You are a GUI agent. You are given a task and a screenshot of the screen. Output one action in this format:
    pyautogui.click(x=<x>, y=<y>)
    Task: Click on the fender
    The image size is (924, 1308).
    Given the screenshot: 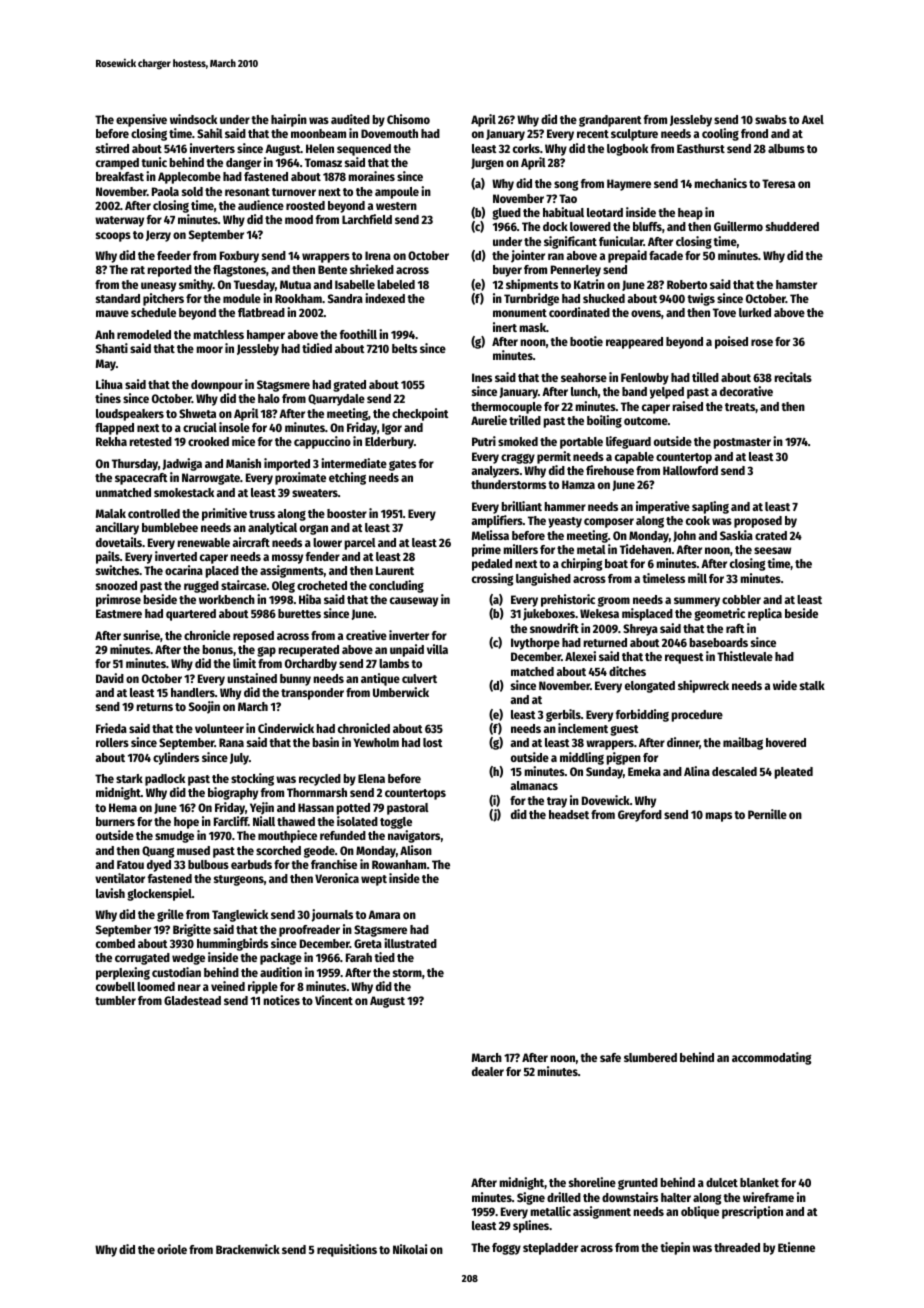 What is the action you would take?
    pyautogui.click(x=323, y=556)
